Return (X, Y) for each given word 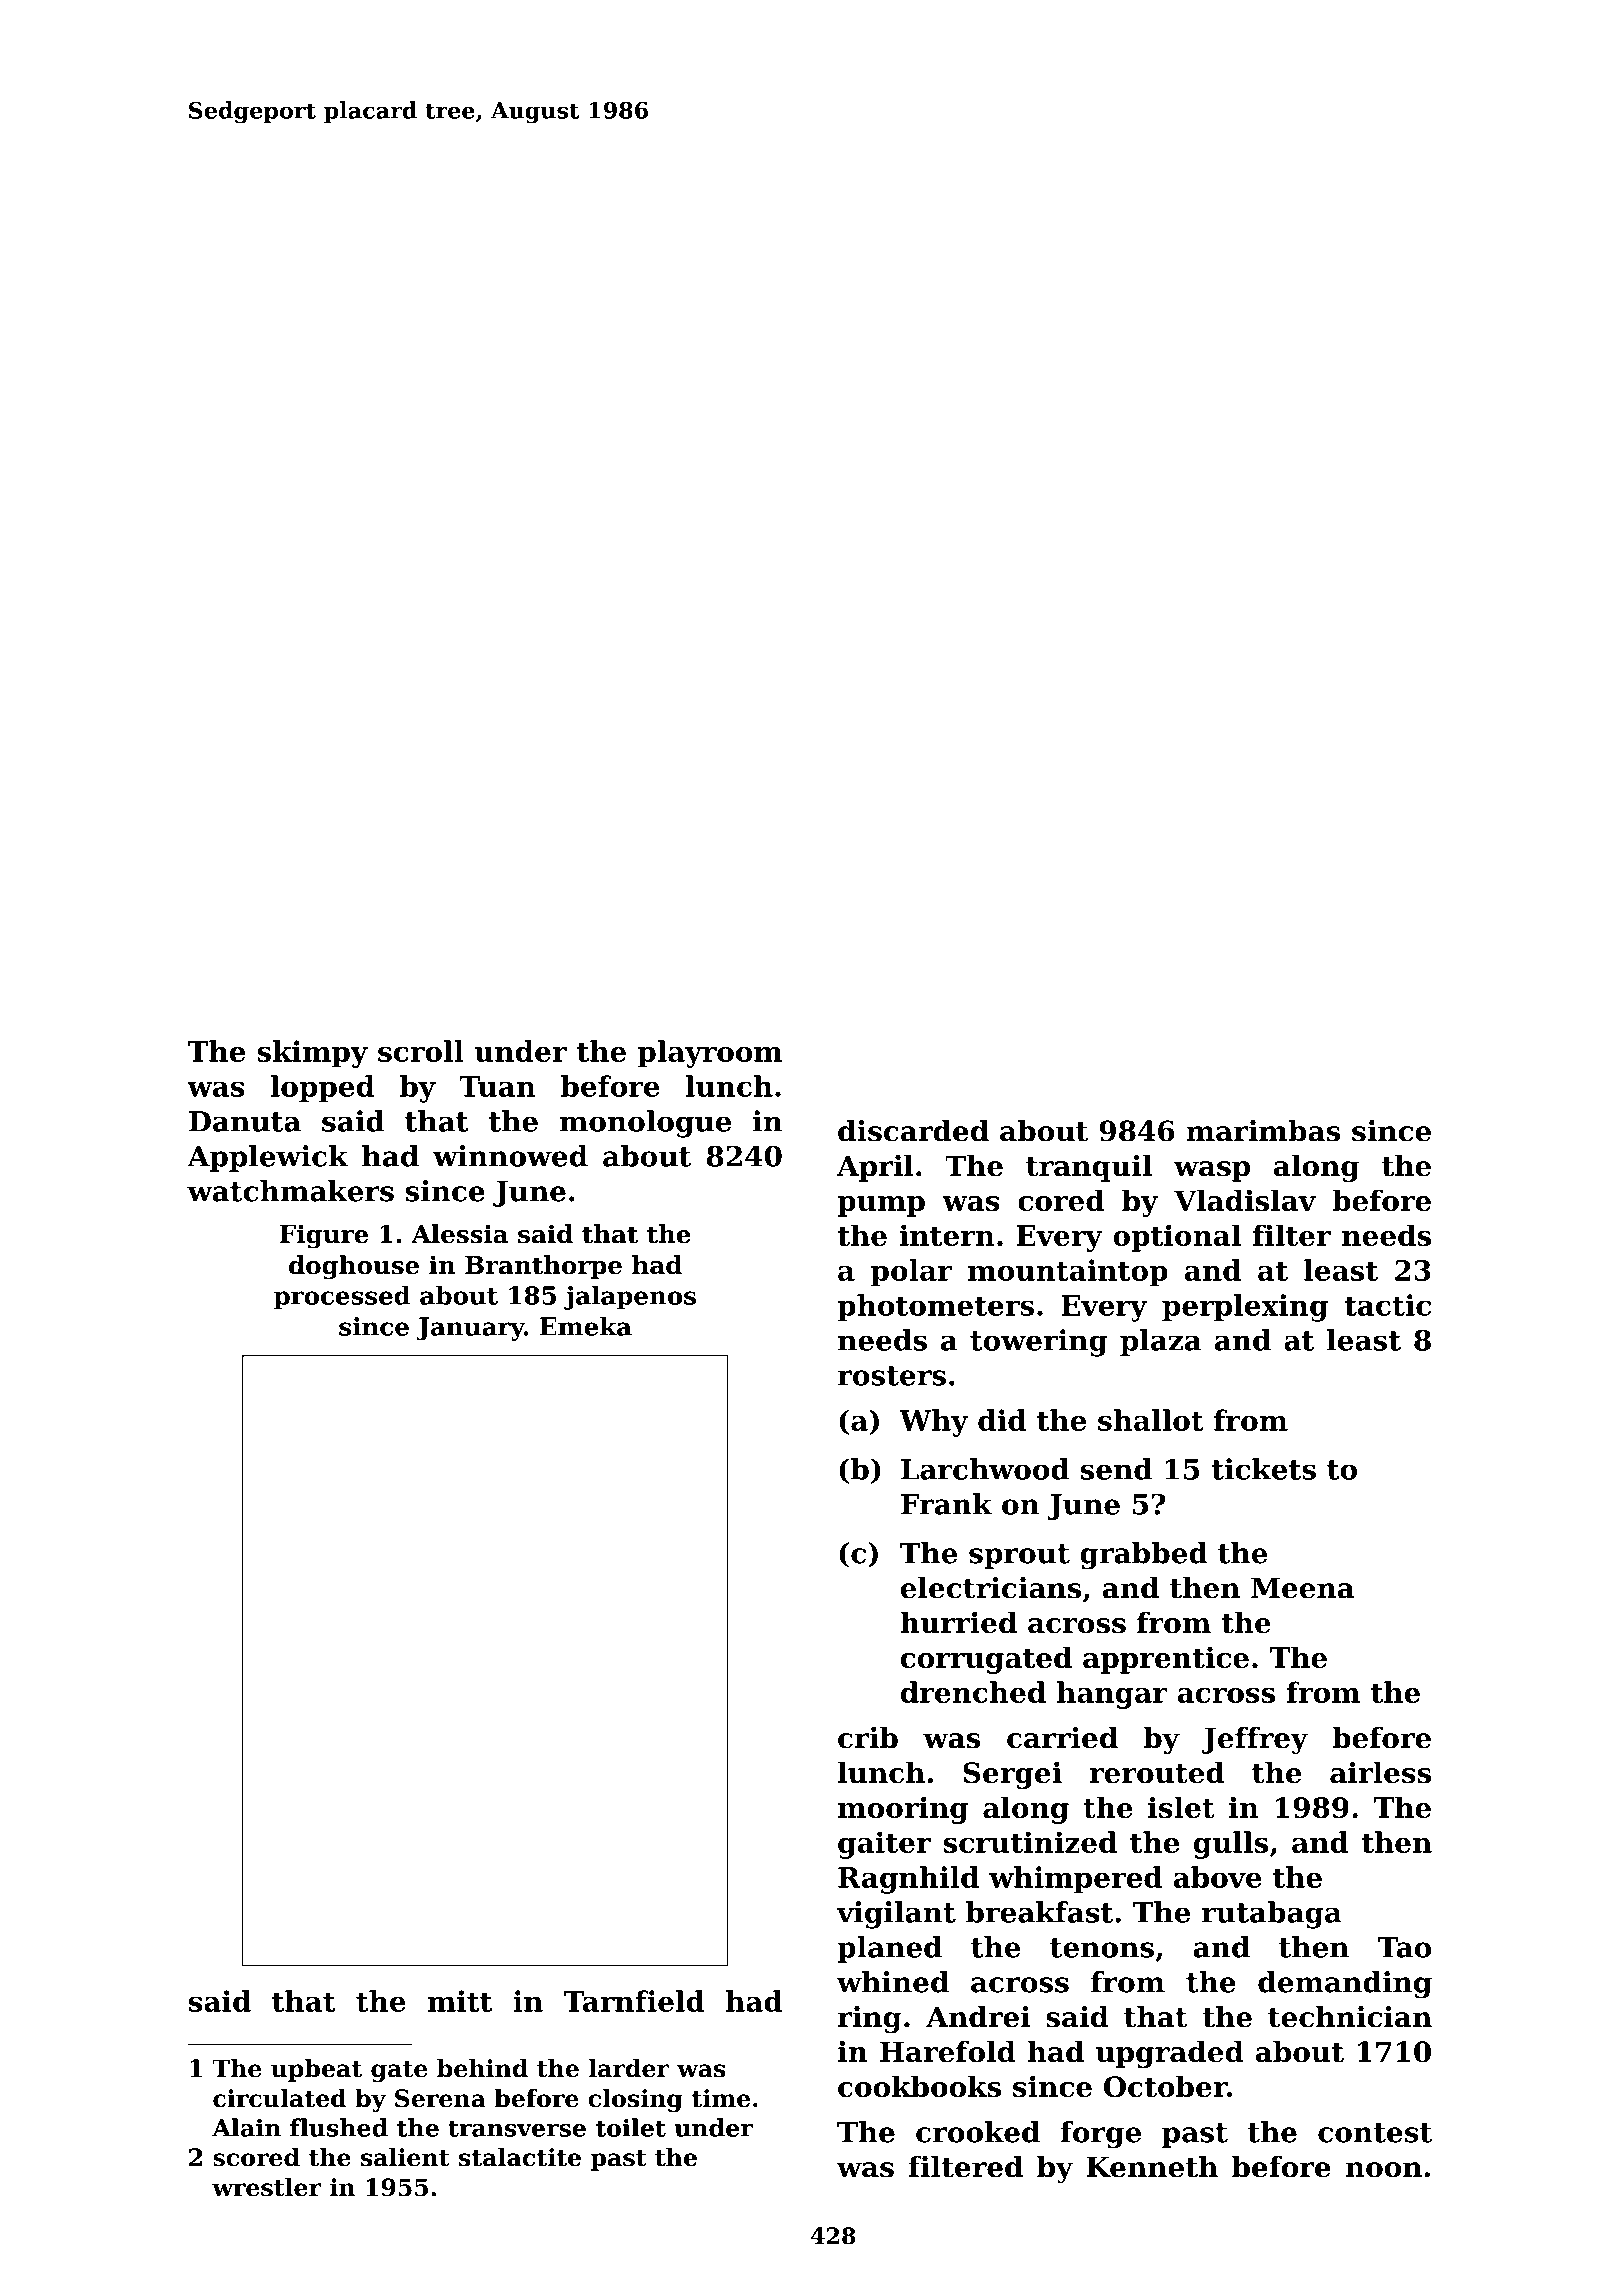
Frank (946, 1504)
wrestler (267, 2187)
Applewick (267, 1158)
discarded (913, 1131)
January (470, 1329)
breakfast (1039, 1912)
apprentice (1166, 1660)
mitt (460, 2001)
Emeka (586, 1326)
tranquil (1089, 1168)
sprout (1019, 1556)
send (1116, 1469)
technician (1350, 2017)
